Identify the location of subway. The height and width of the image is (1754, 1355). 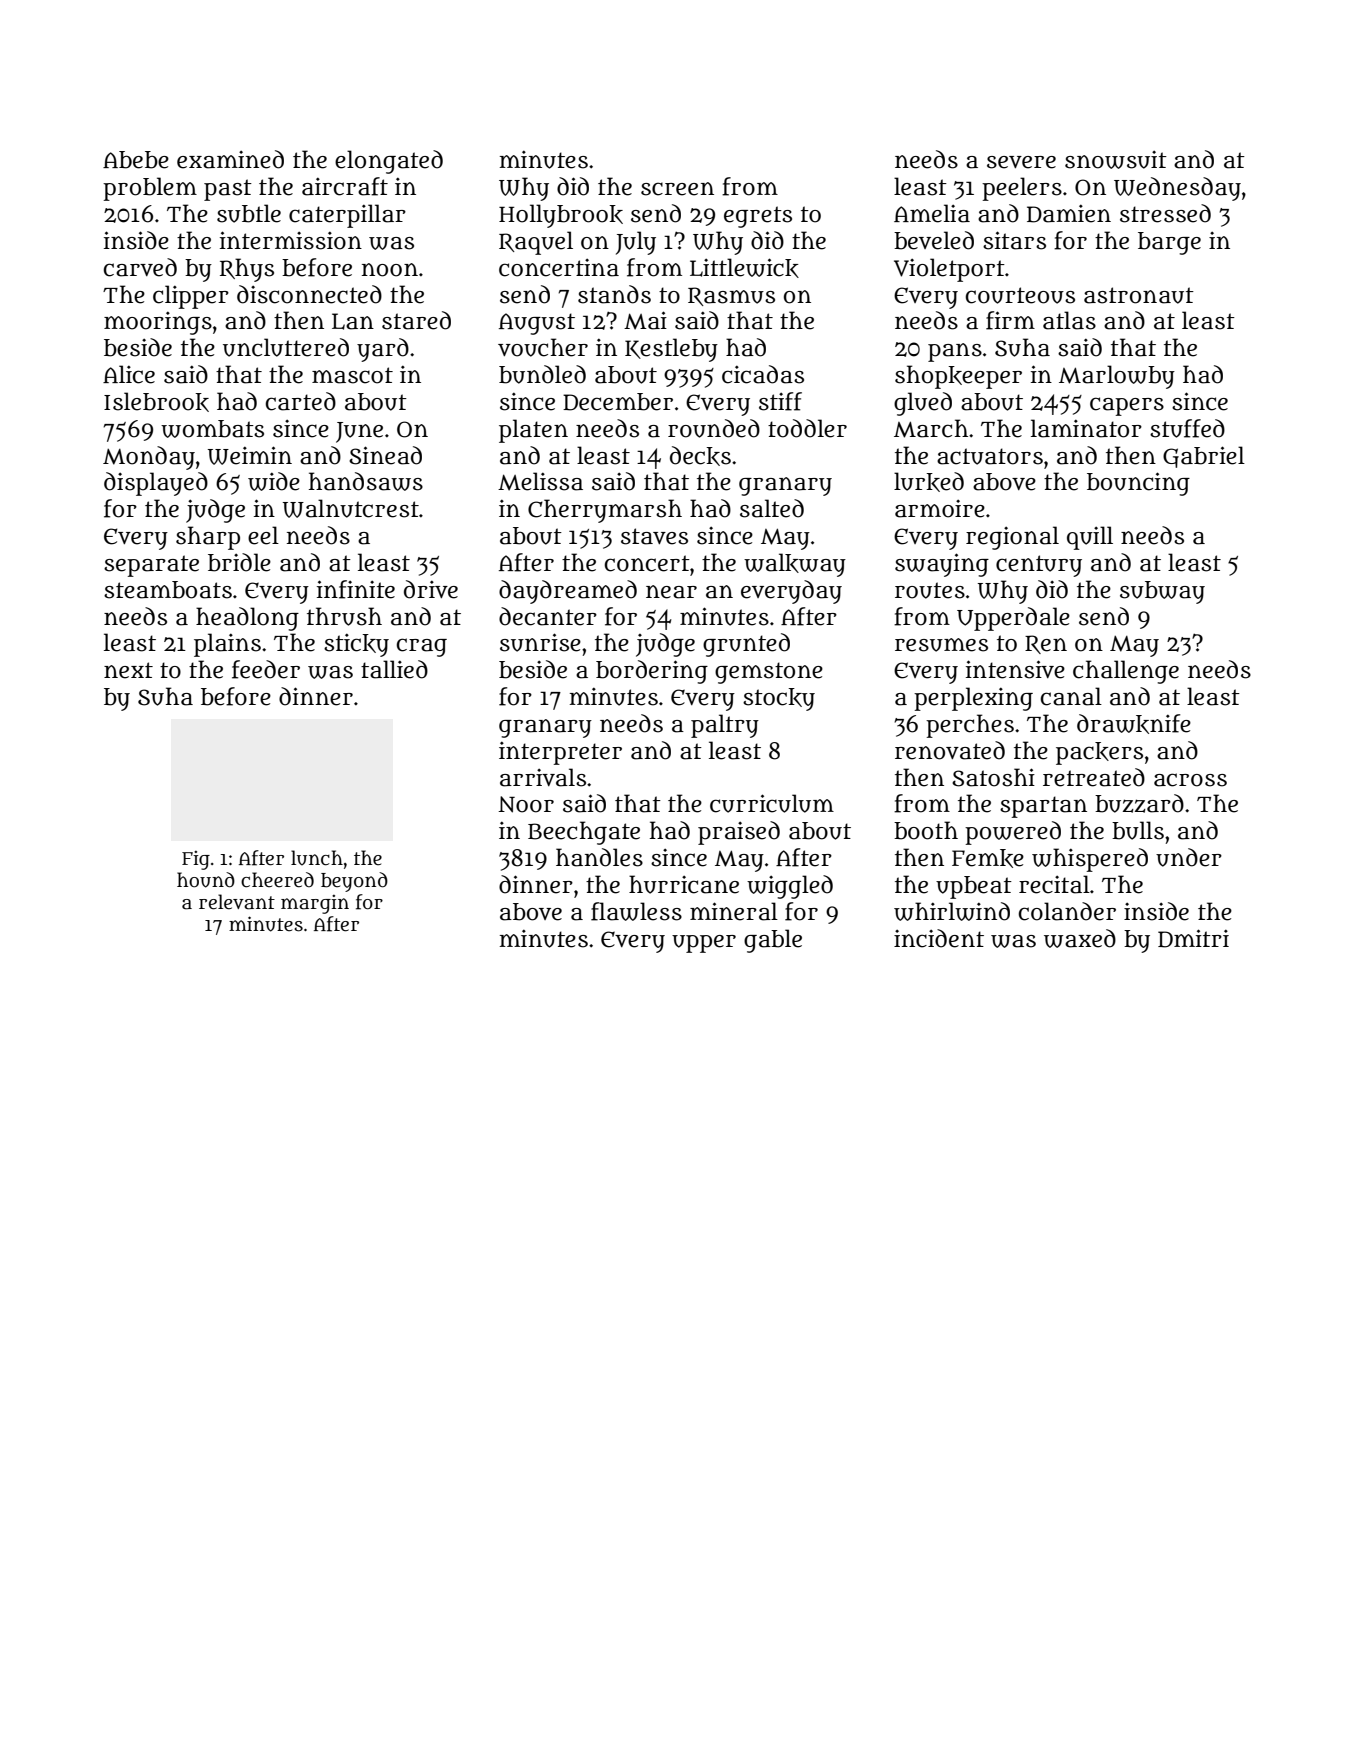
(1162, 592).
